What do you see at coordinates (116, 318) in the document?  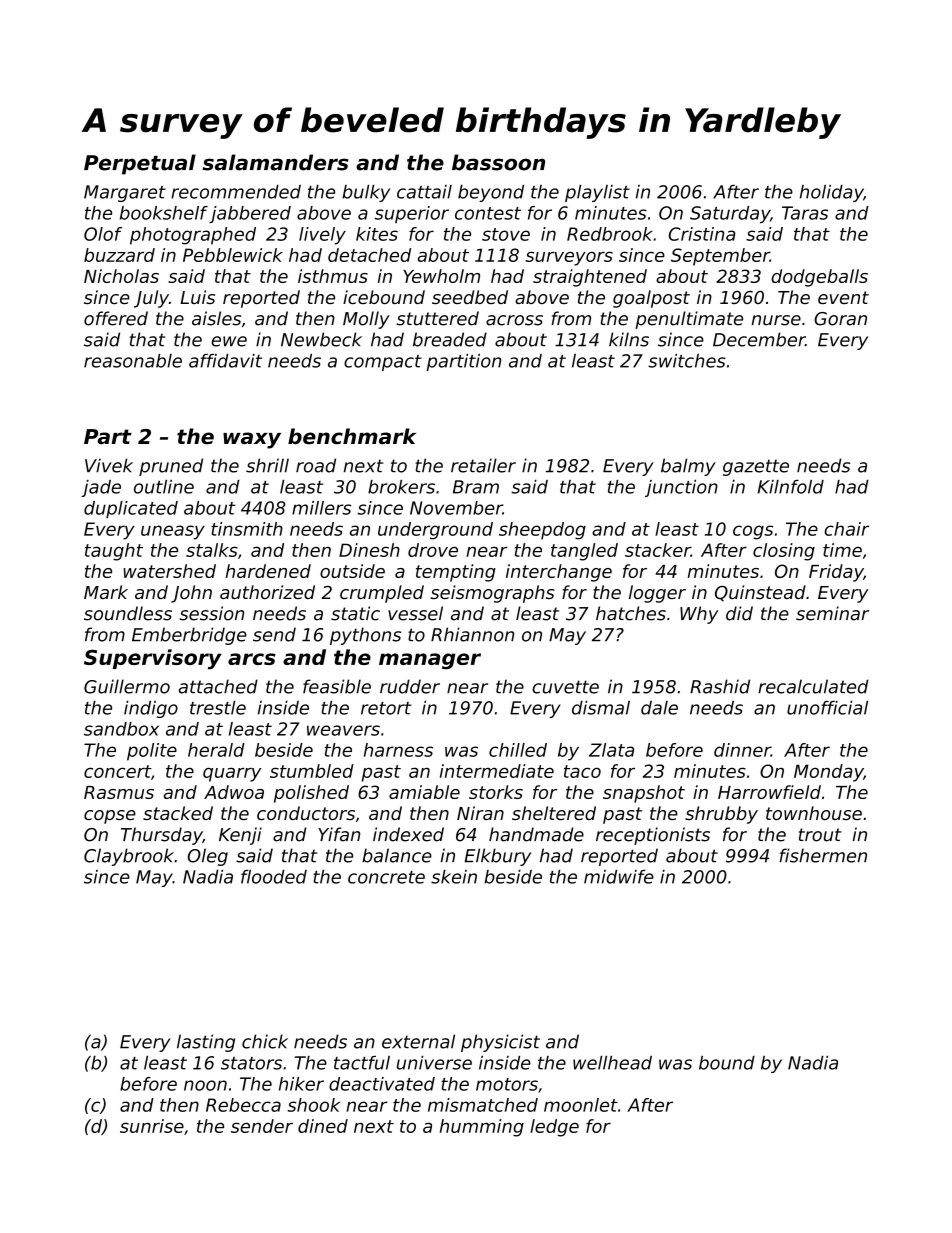 I see `offered` at bounding box center [116, 318].
